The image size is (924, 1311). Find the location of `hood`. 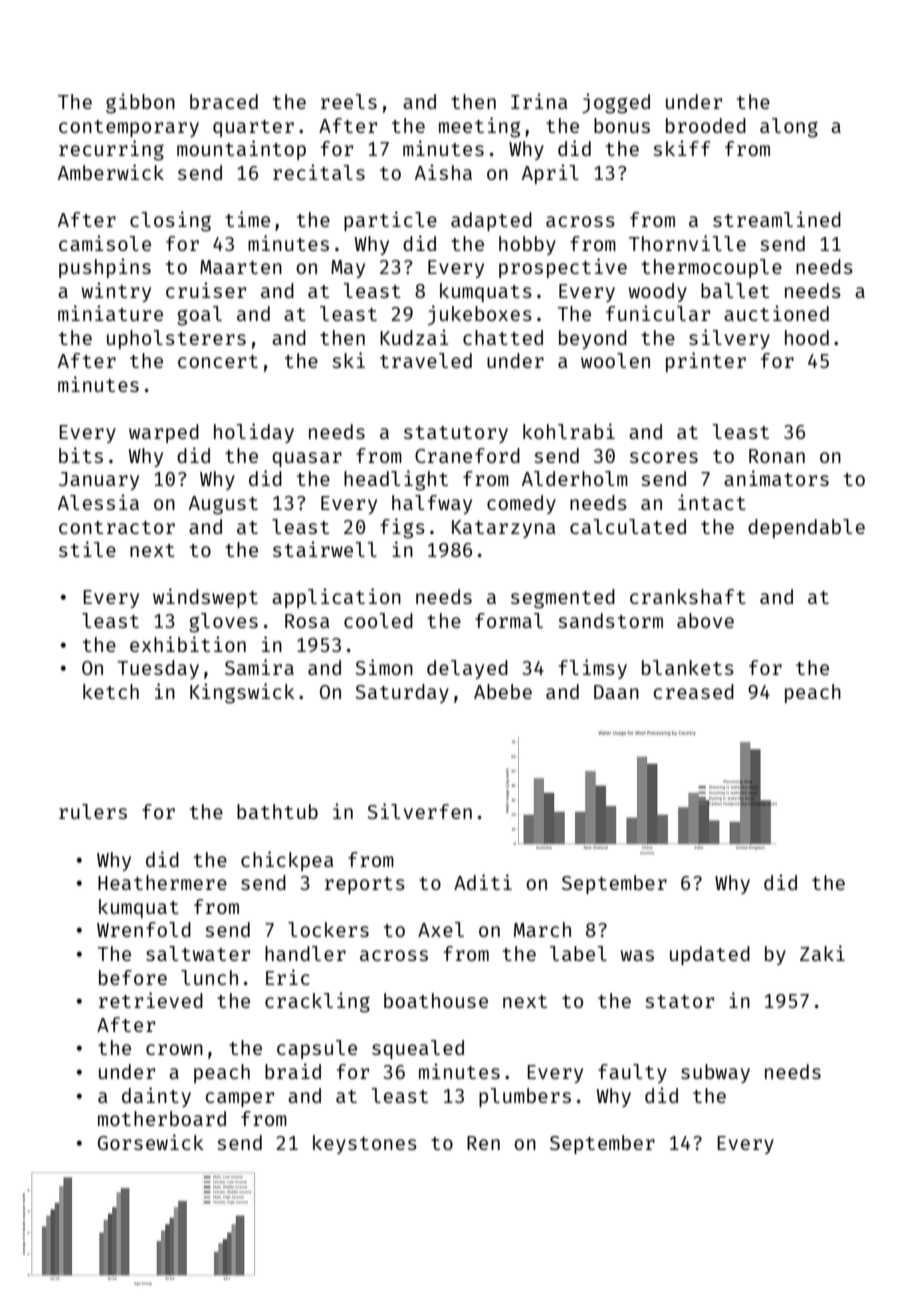

hood is located at coordinates (807, 337).
